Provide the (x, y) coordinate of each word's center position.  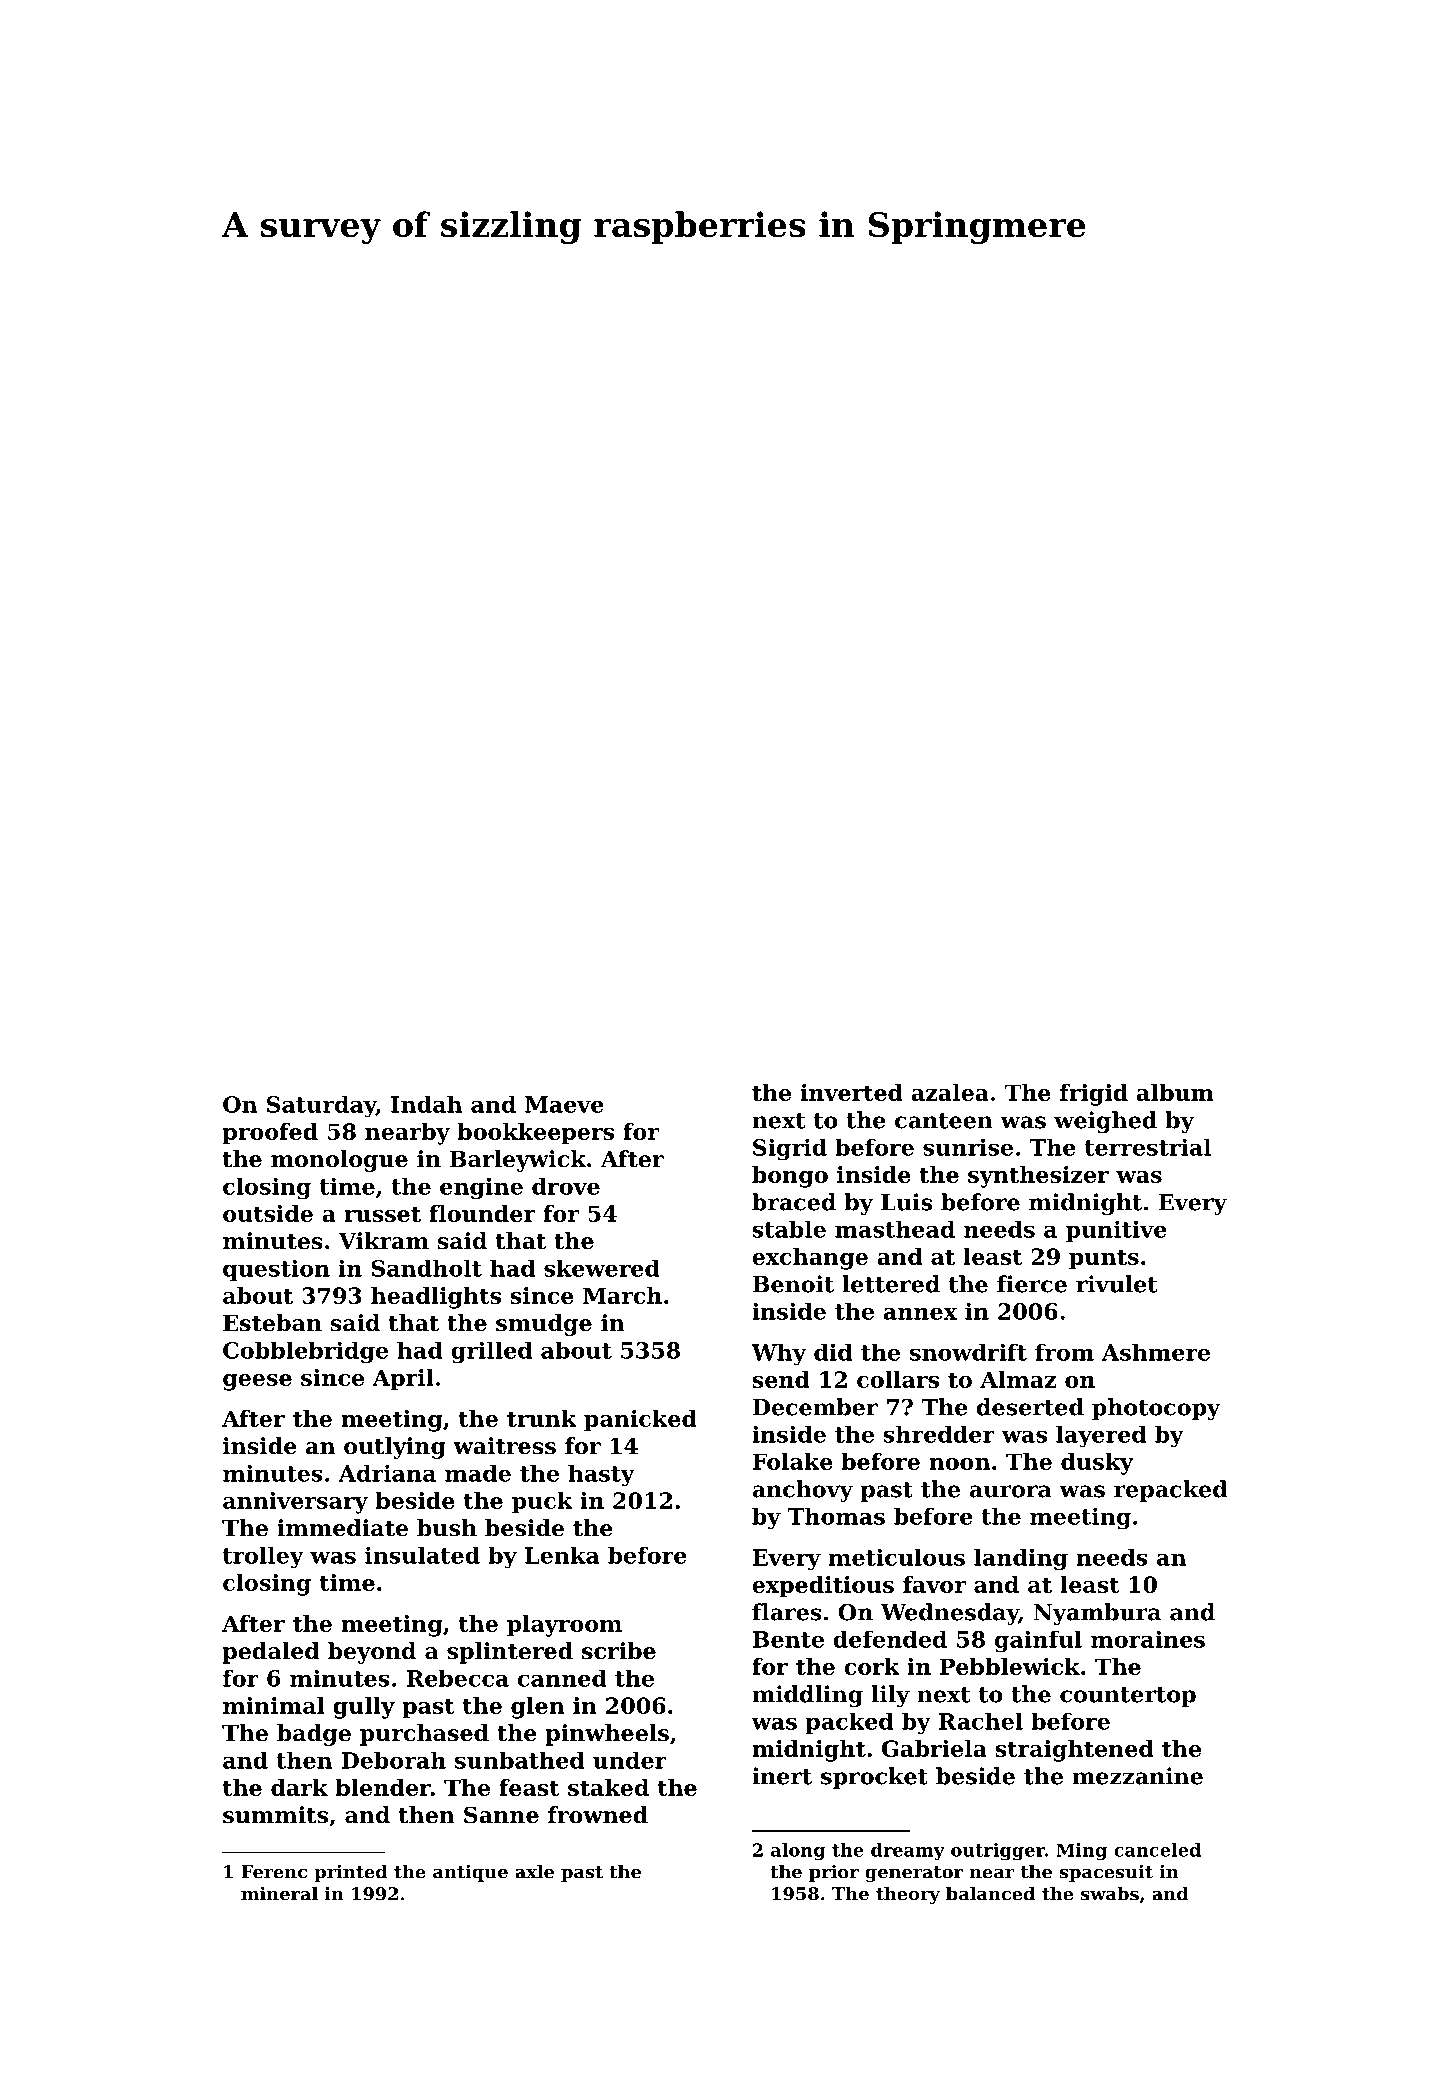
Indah (426, 1104)
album (1175, 1092)
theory (908, 1895)
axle (534, 1871)
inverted (852, 1092)
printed (350, 1873)
